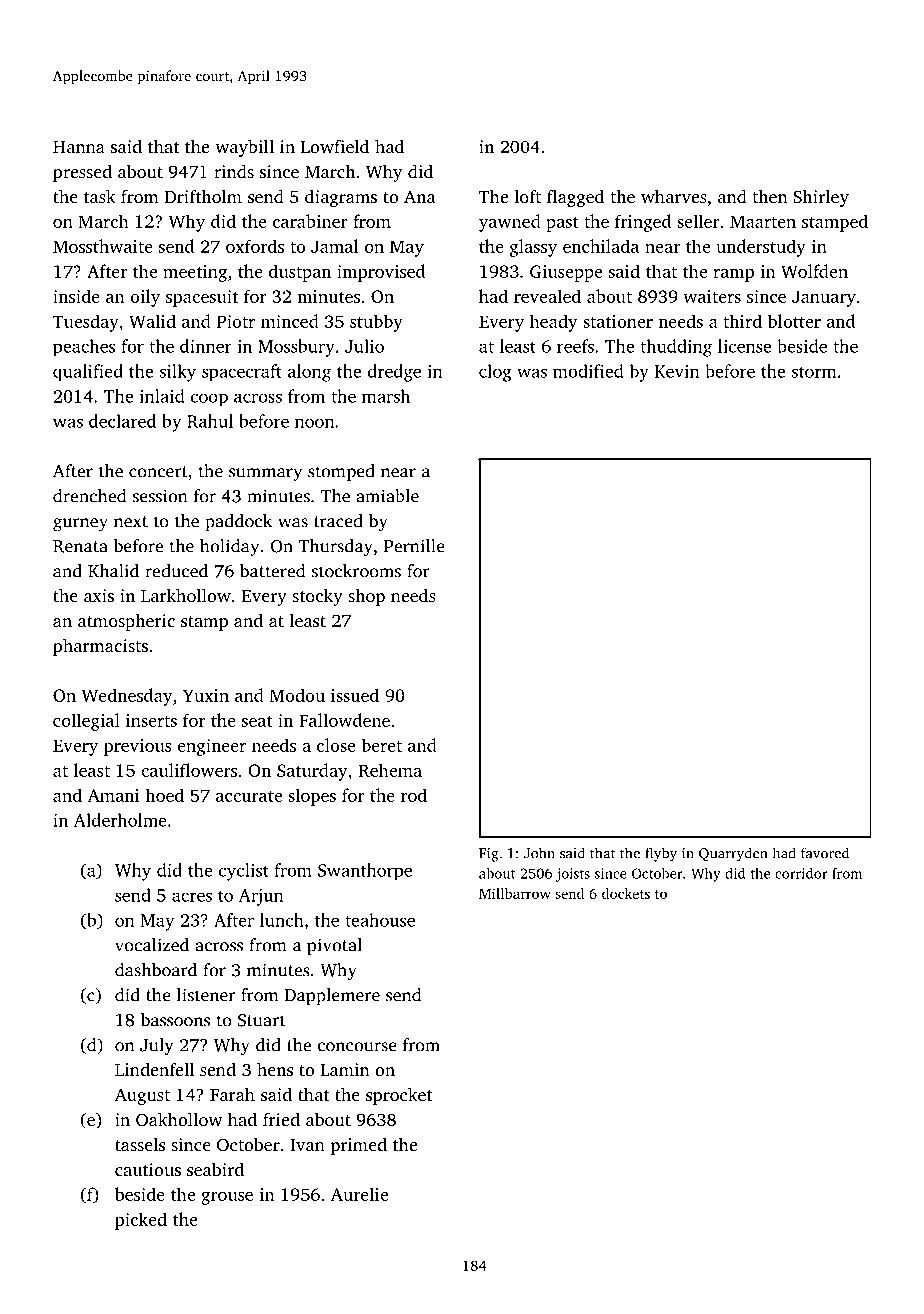 The image size is (924, 1314). What do you see at coordinates (203, 196) in the screenshot?
I see `Driftholm` at bounding box center [203, 196].
